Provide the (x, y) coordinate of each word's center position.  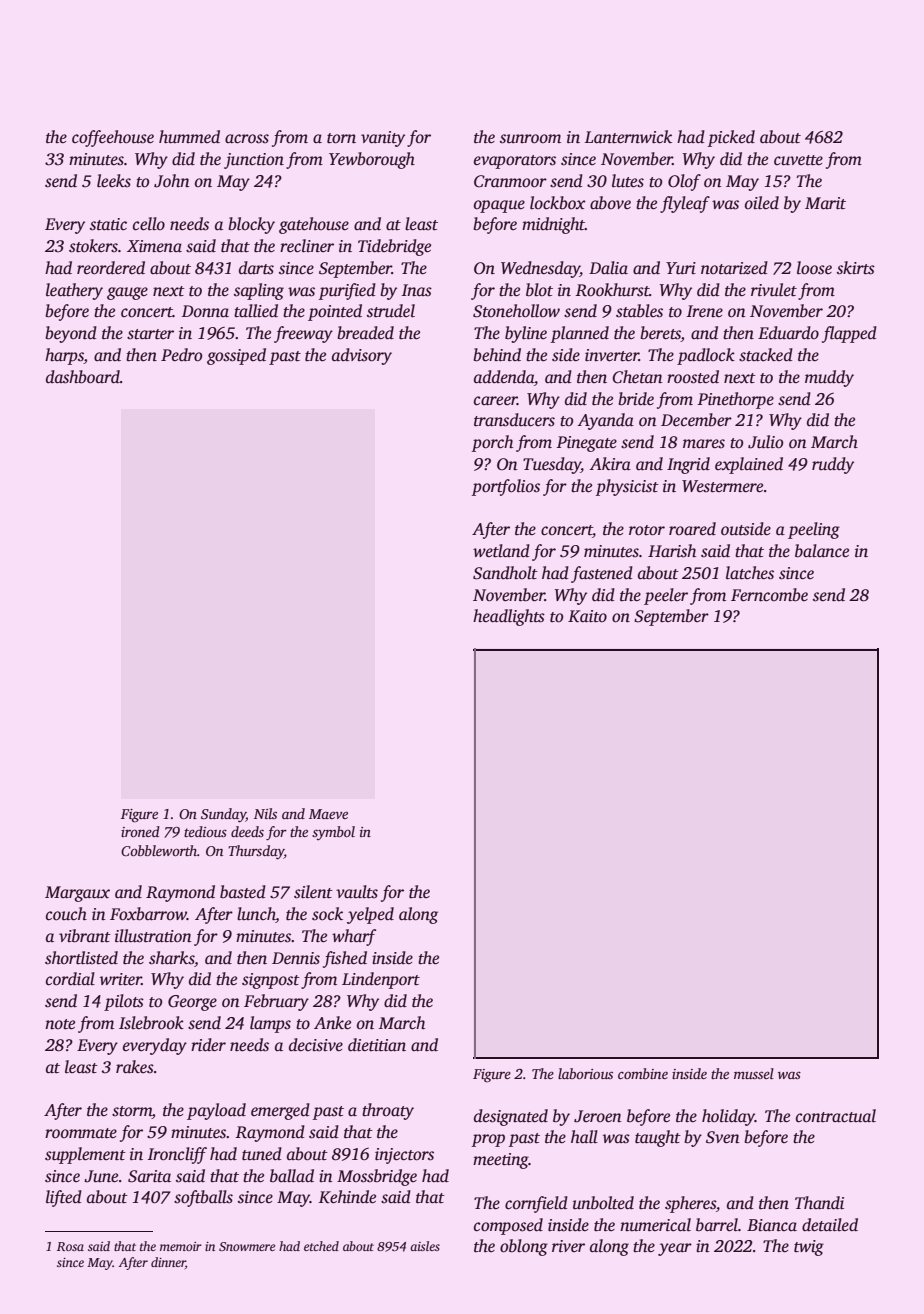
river (568, 1246)
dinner (168, 1263)
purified (347, 291)
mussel (754, 1073)
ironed (140, 831)
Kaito (587, 616)
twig (809, 1248)
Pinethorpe (735, 400)
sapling (259, 291)
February (276, 1002)
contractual (836, 1116)
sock (327, 914)
